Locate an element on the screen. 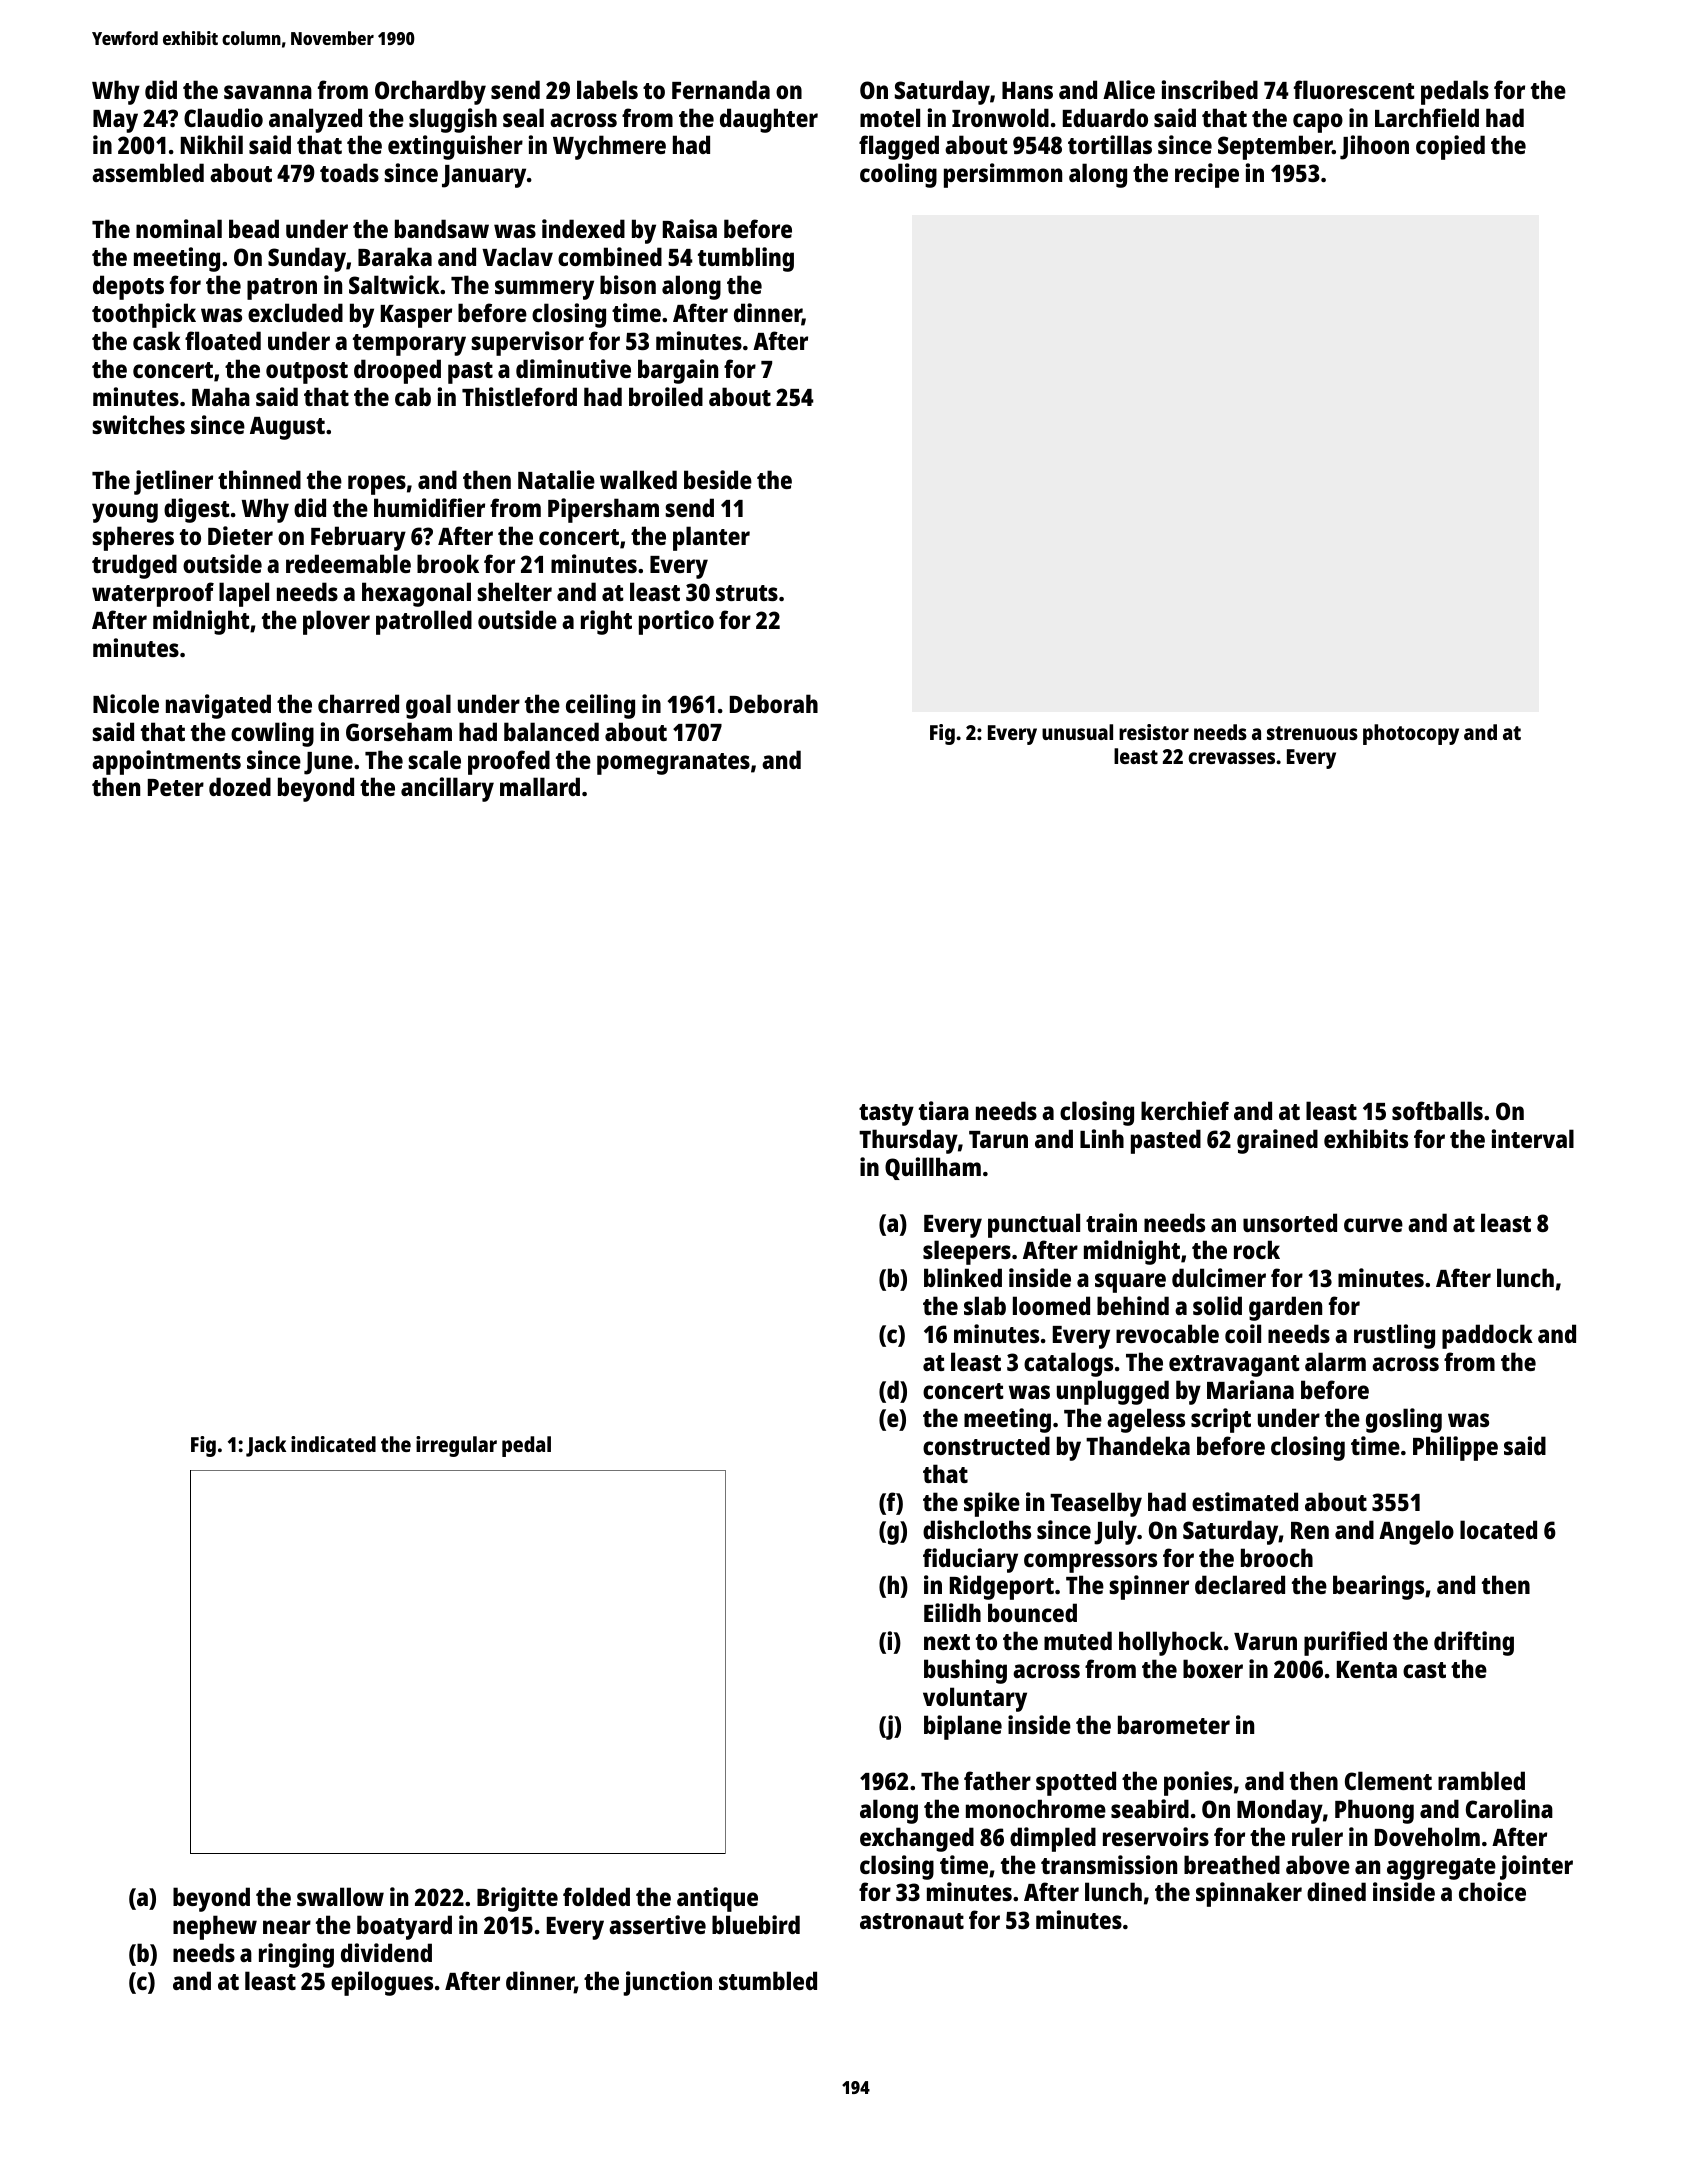 The height and width of the screenshot is (2178, 1683). punctual is located at coordinates (1034, 1225).
